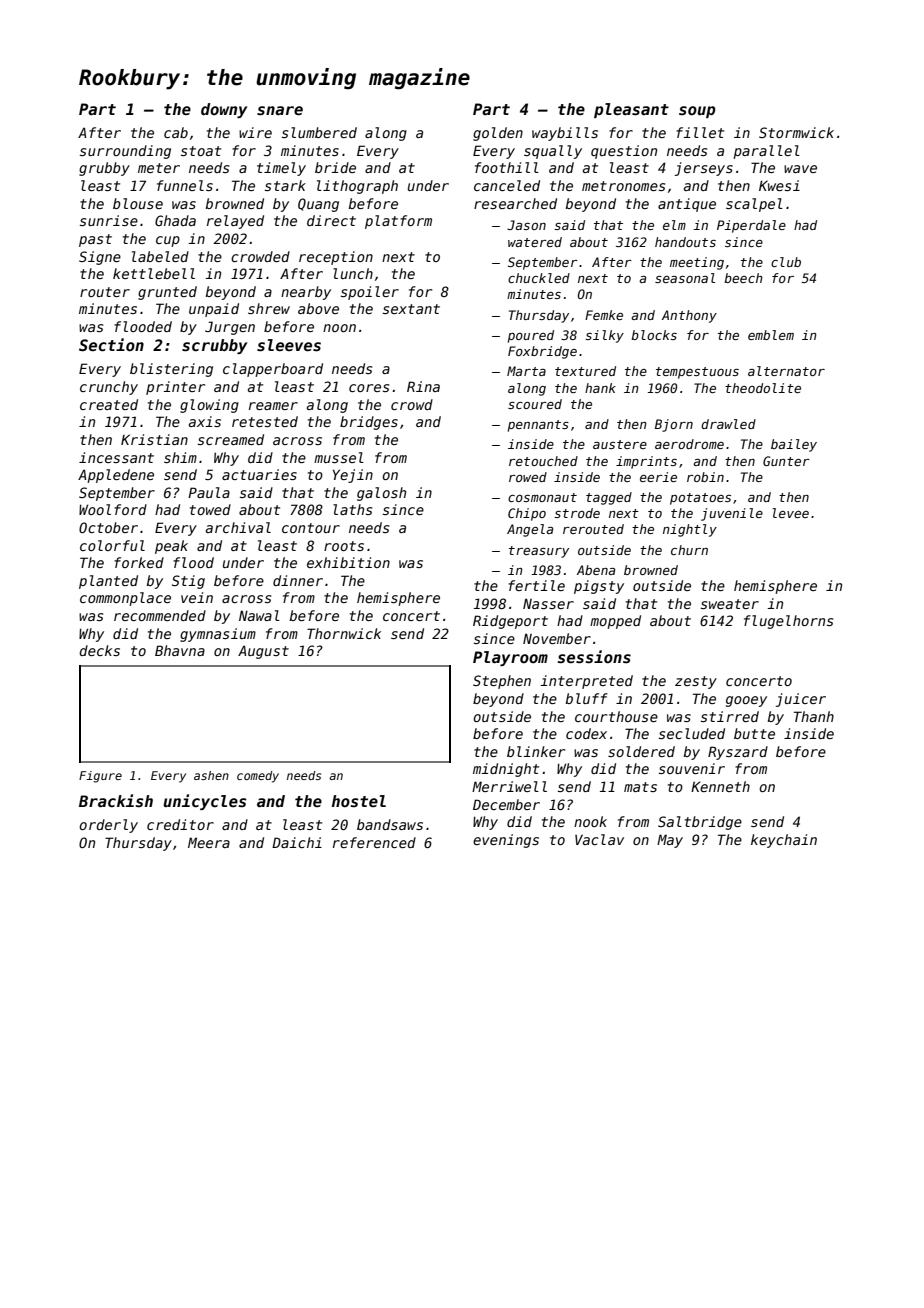  What do you see at coordinates (224, 110) in the page?
I see `downy` at bounding box center [224, 110].
